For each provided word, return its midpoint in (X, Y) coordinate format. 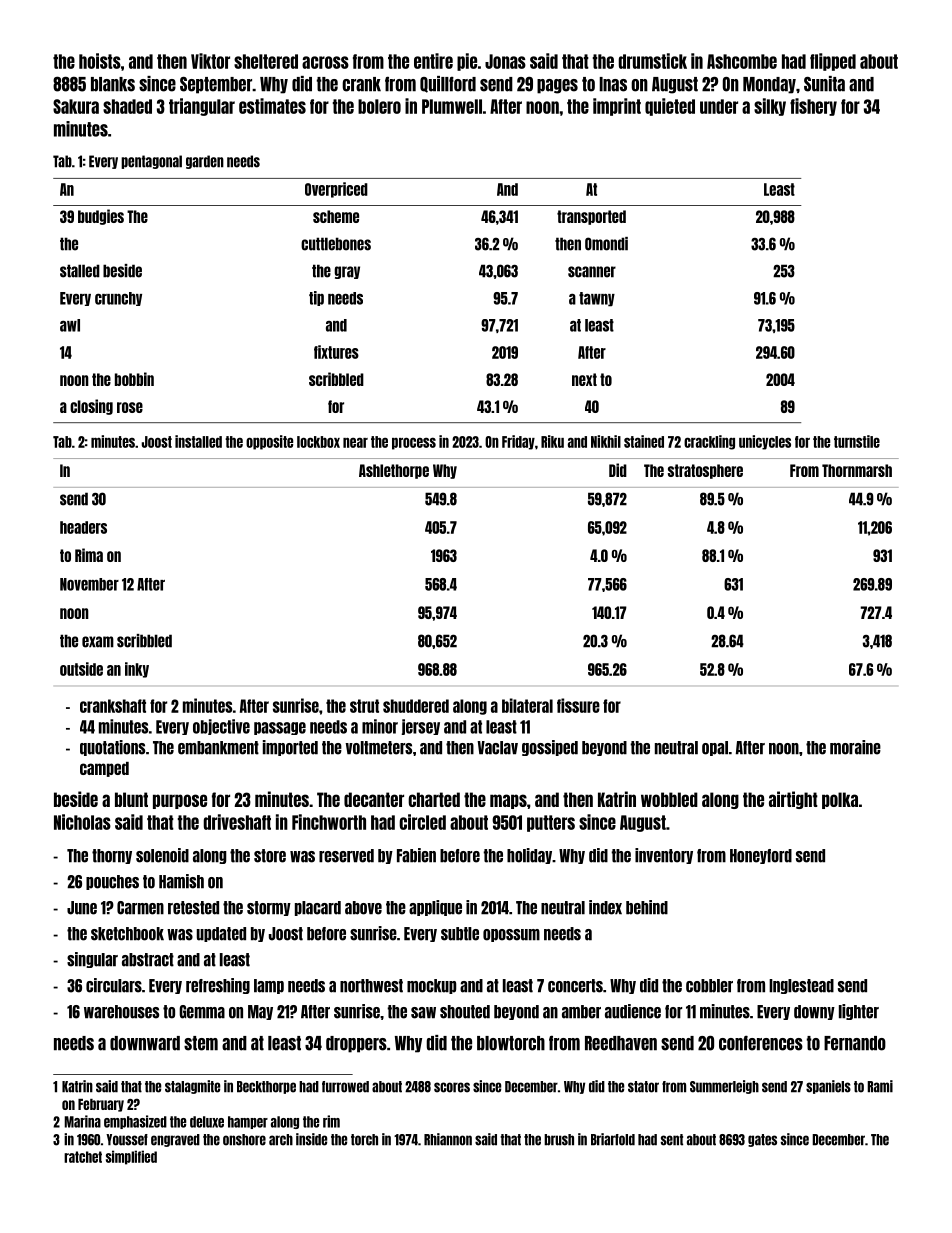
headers (83, 527)
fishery (813, 107)
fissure (578, 705)
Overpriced (336, 190)
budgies (101, 217)
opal (715, 748)
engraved (175, 1140)
